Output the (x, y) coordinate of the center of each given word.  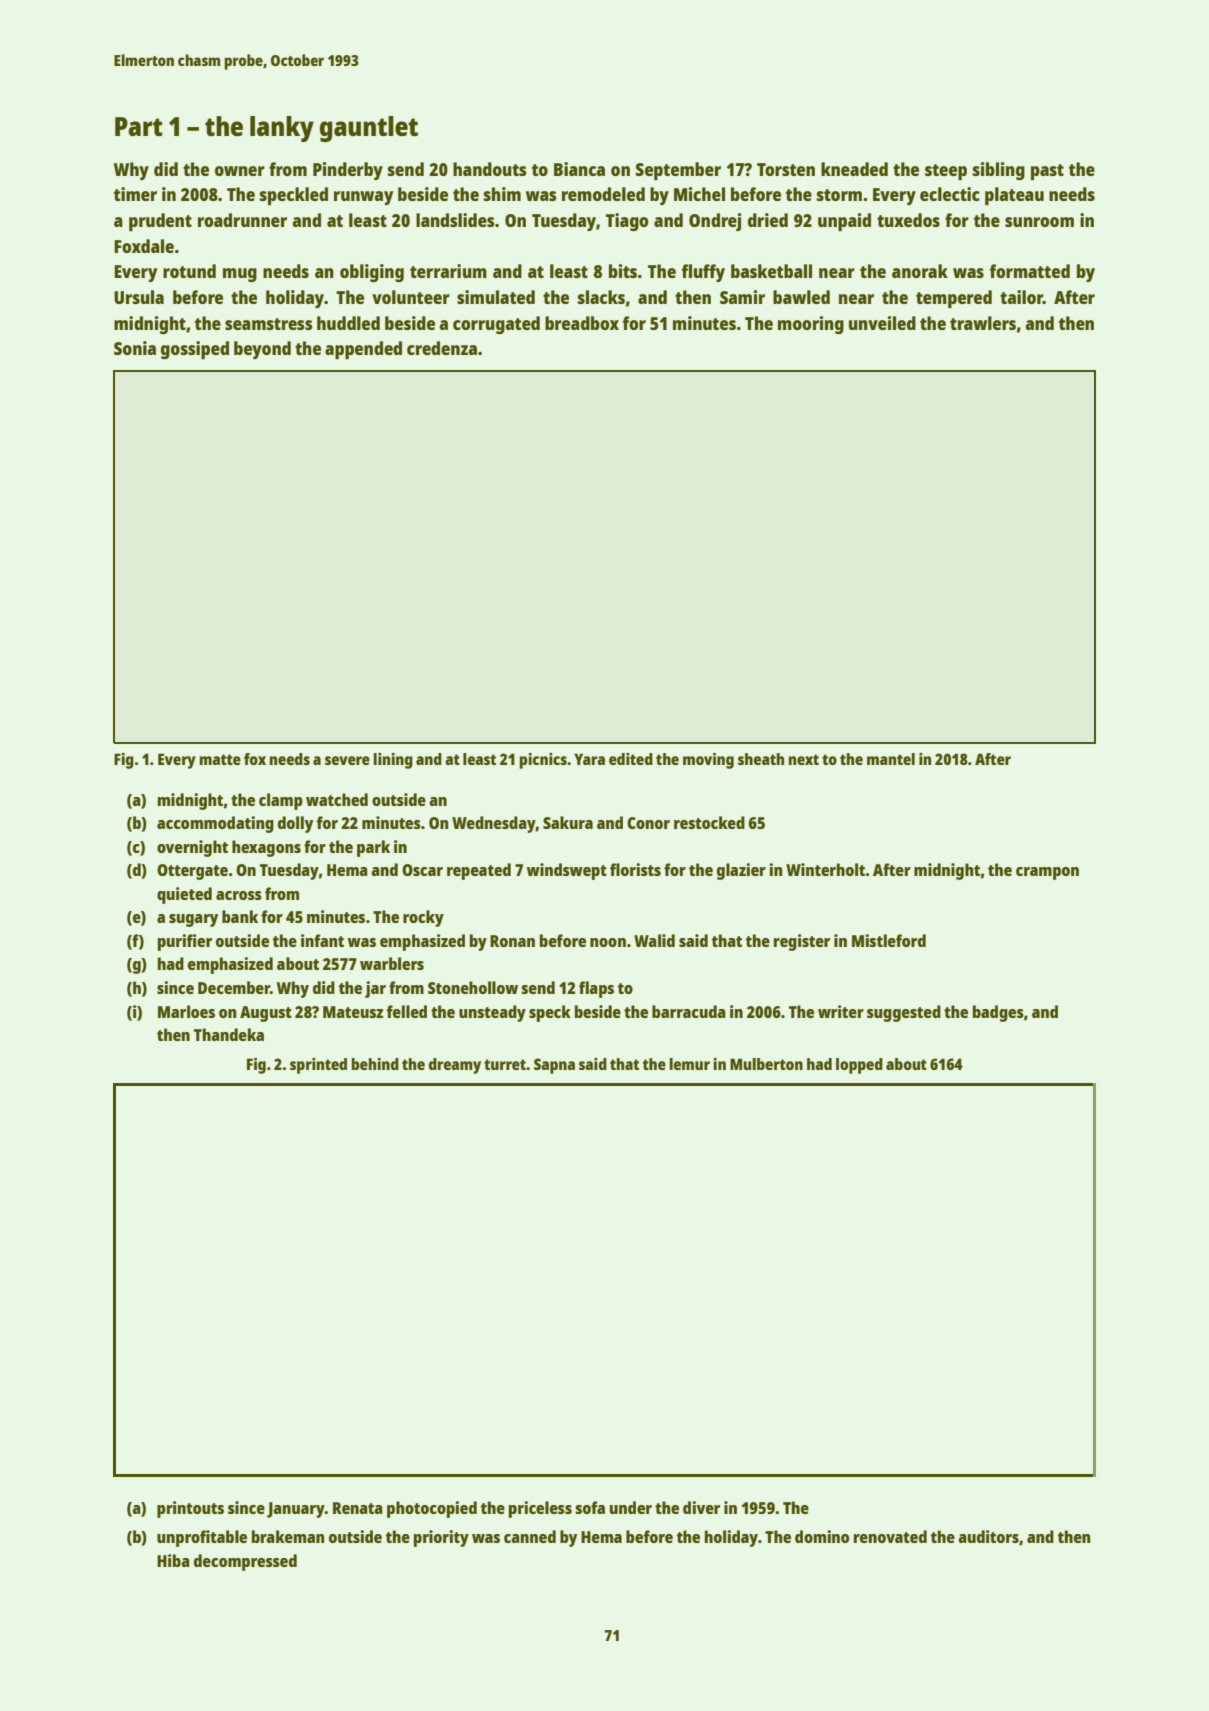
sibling (999, 171)
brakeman (288, 1536)
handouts (490, 169)
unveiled (882, 323)
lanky (282, 129)
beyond (262, 350)
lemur (690, 1064)
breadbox (582, 323)
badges (998, 1013)
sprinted (318, 1066)
